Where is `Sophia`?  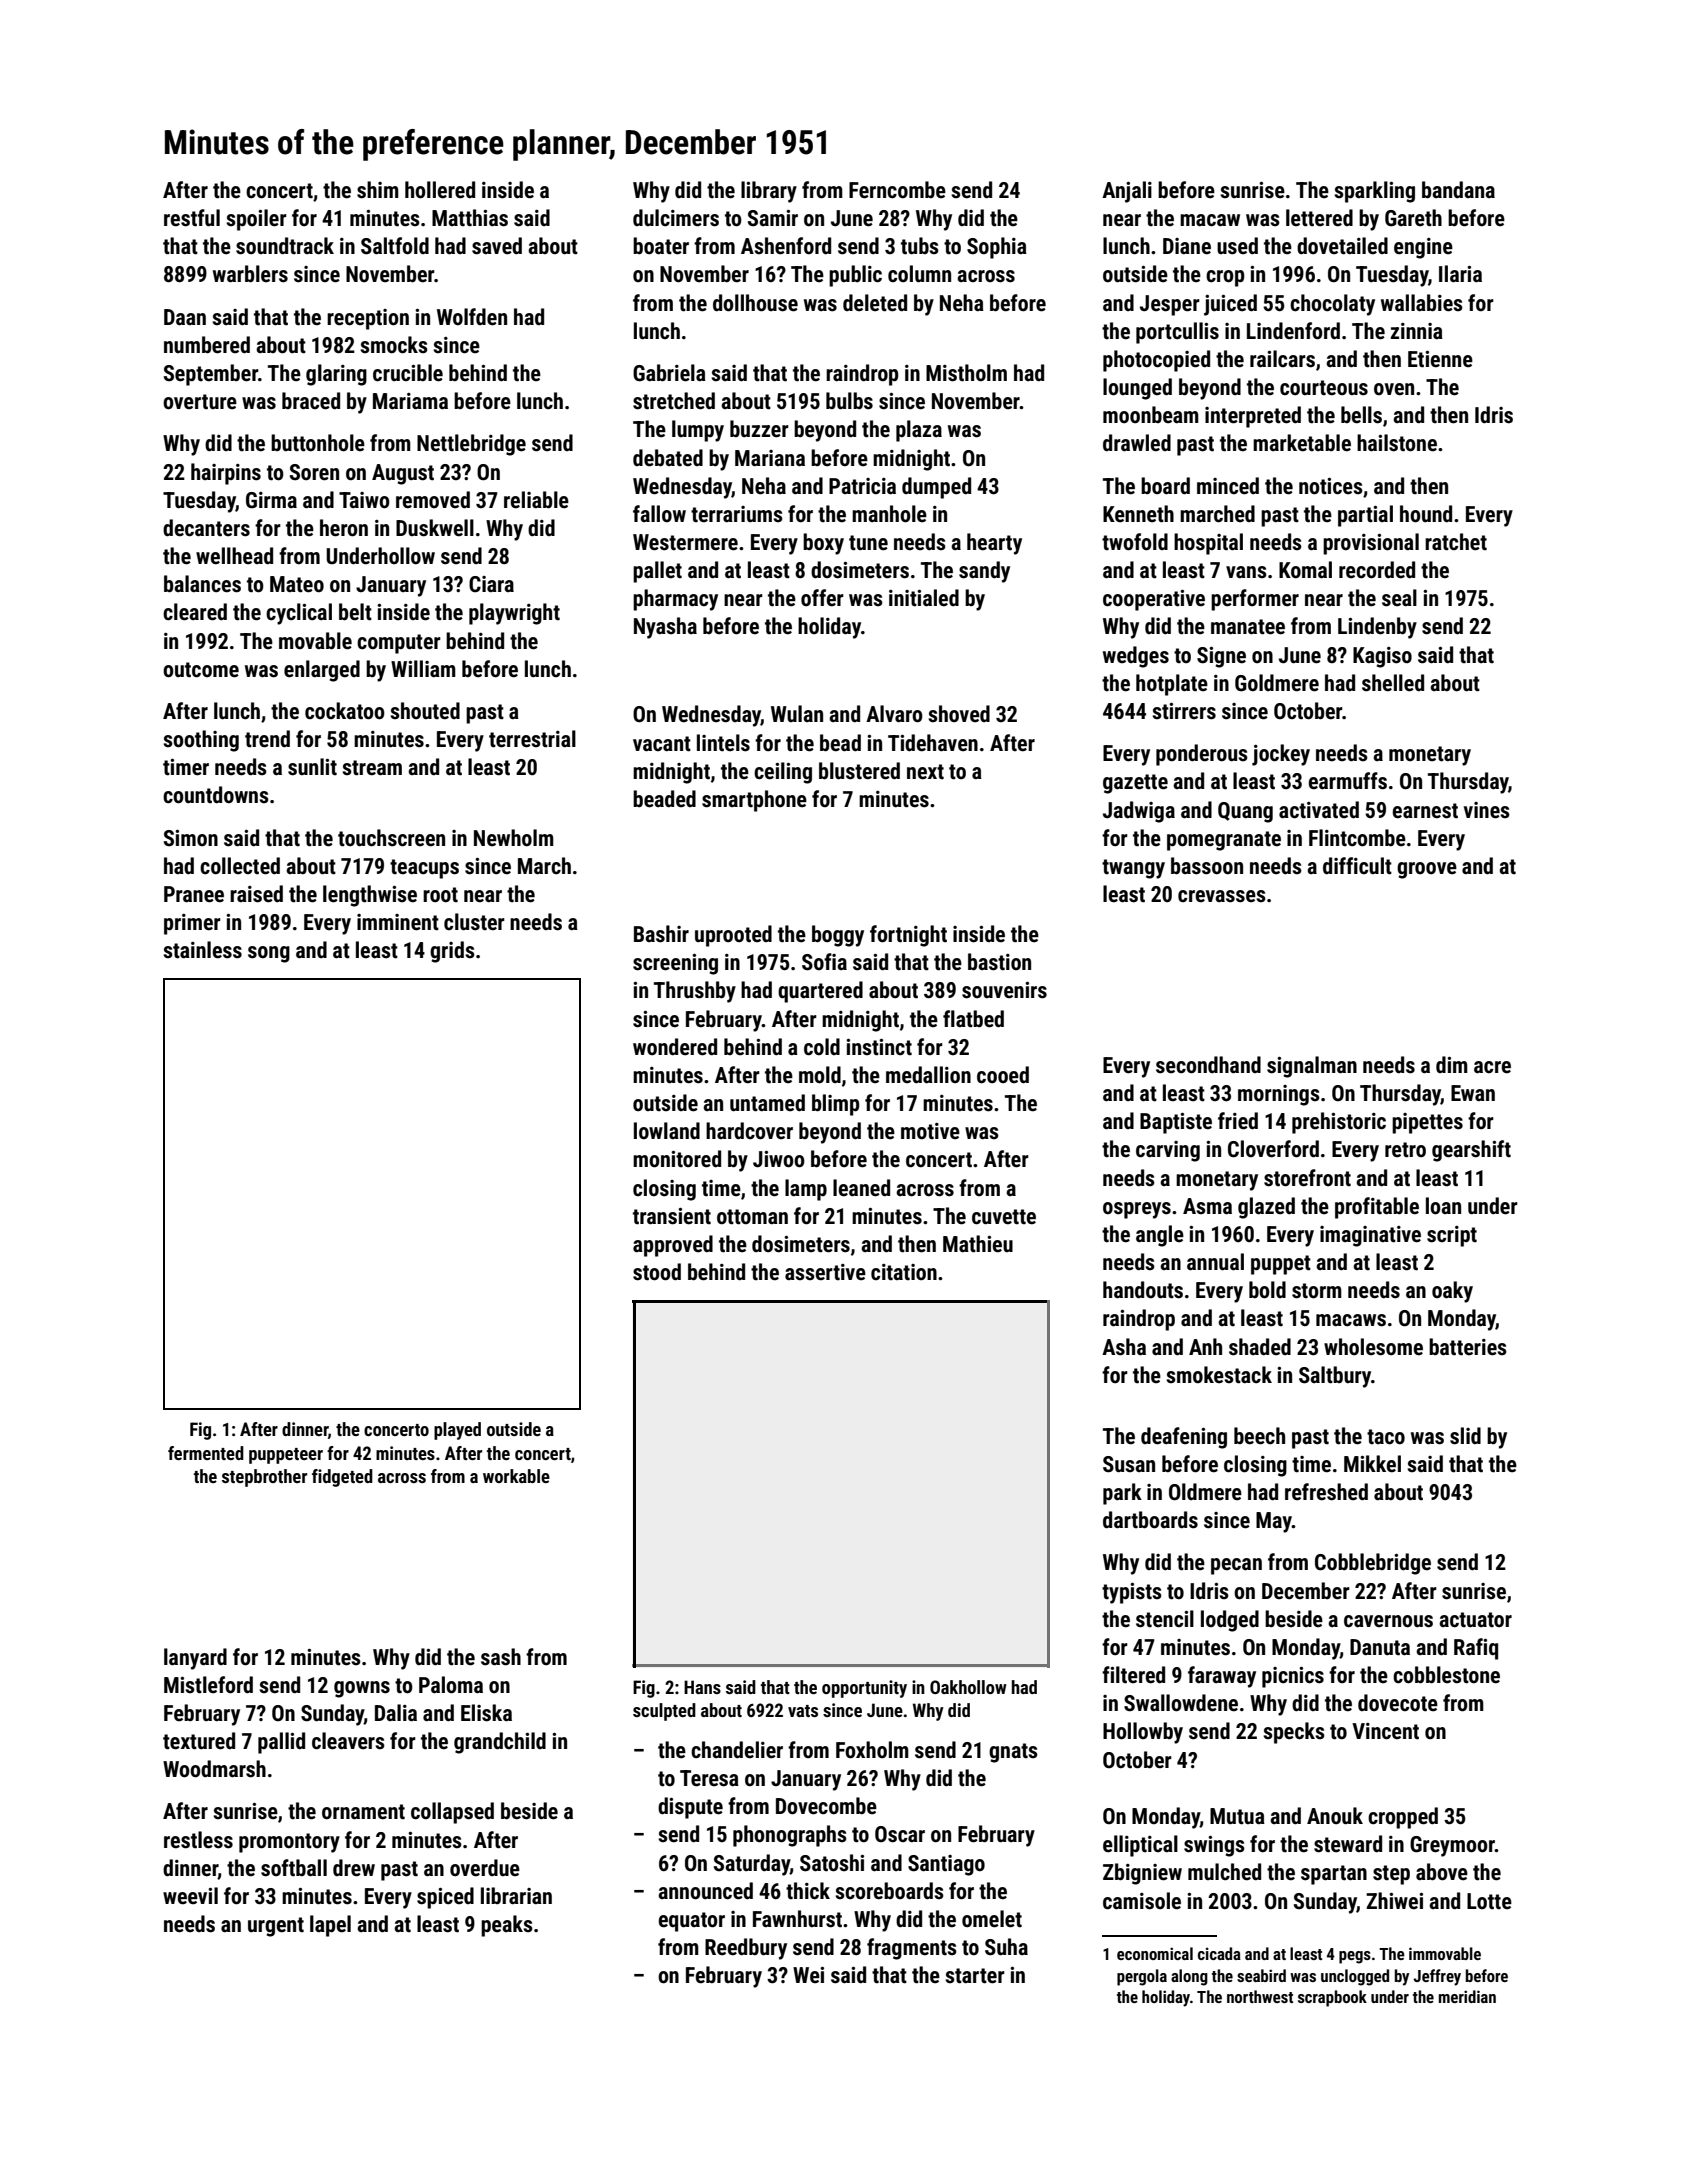 Sophia is located at coordinates (997, 248).
